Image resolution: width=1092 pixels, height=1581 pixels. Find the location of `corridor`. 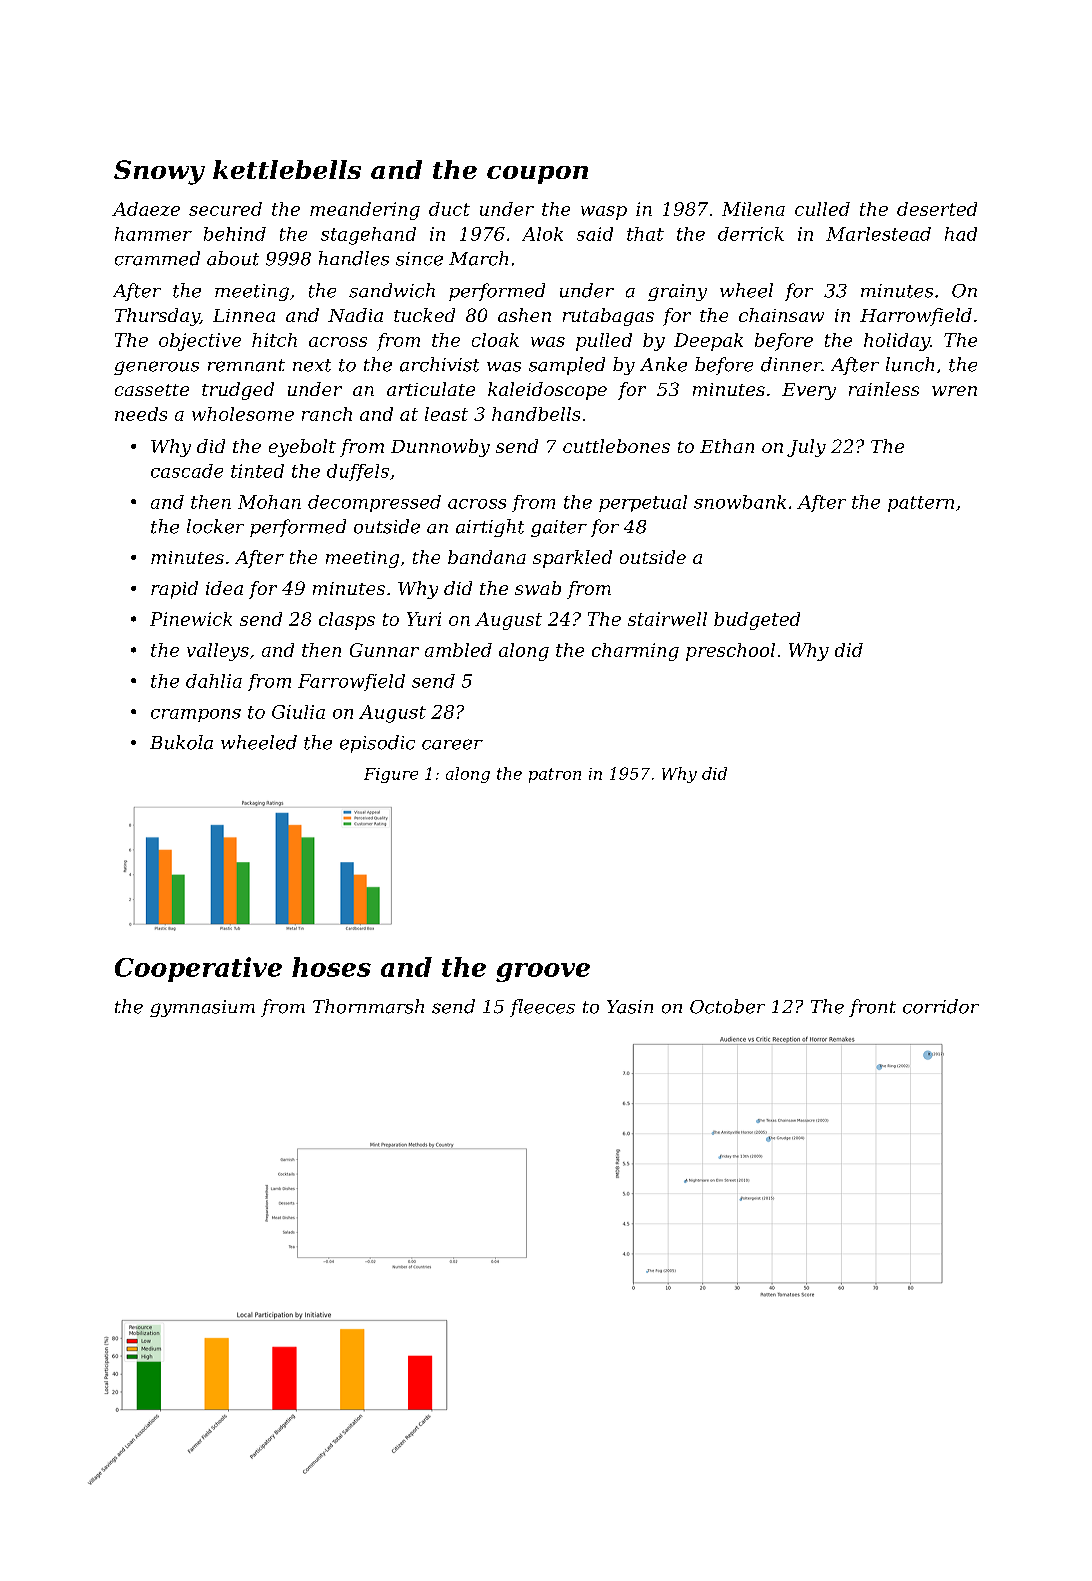

corridor is located at coordinates (941, 1006).
